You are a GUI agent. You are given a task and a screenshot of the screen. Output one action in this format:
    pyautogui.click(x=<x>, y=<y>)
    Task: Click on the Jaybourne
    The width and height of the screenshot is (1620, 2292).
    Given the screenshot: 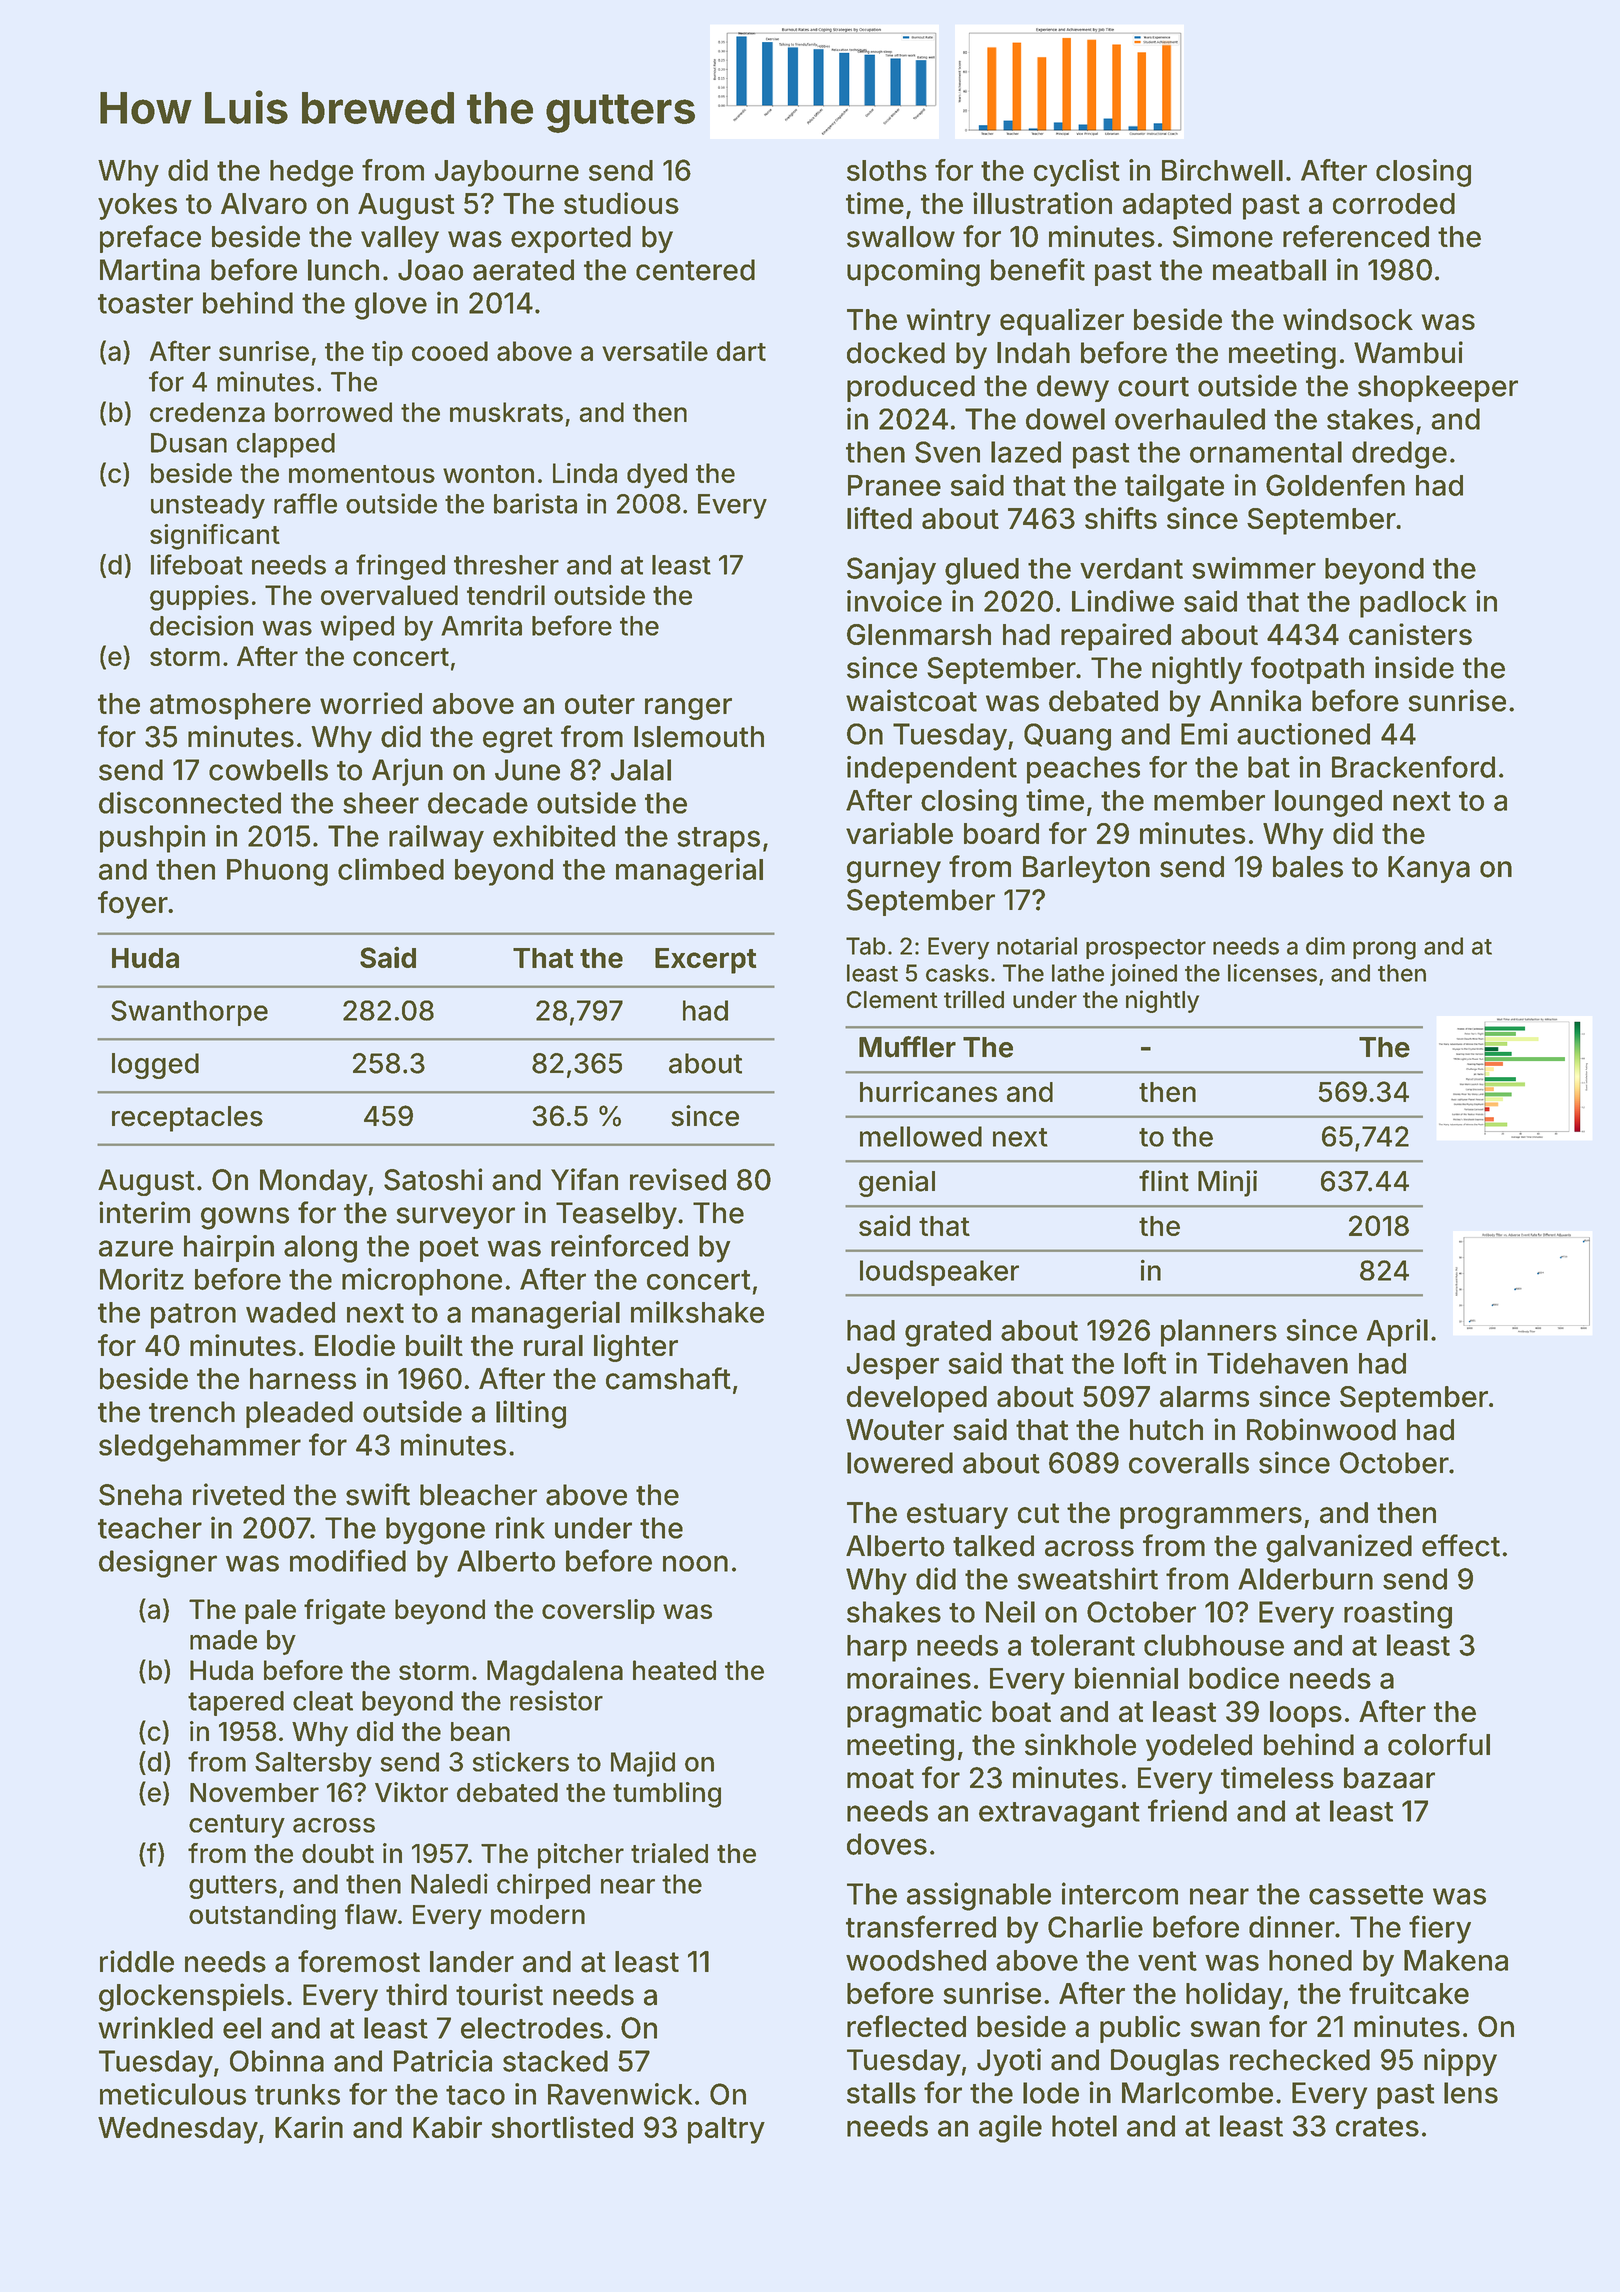 What is the action you would take?
    pyautogui.click(x=507, y=173)
